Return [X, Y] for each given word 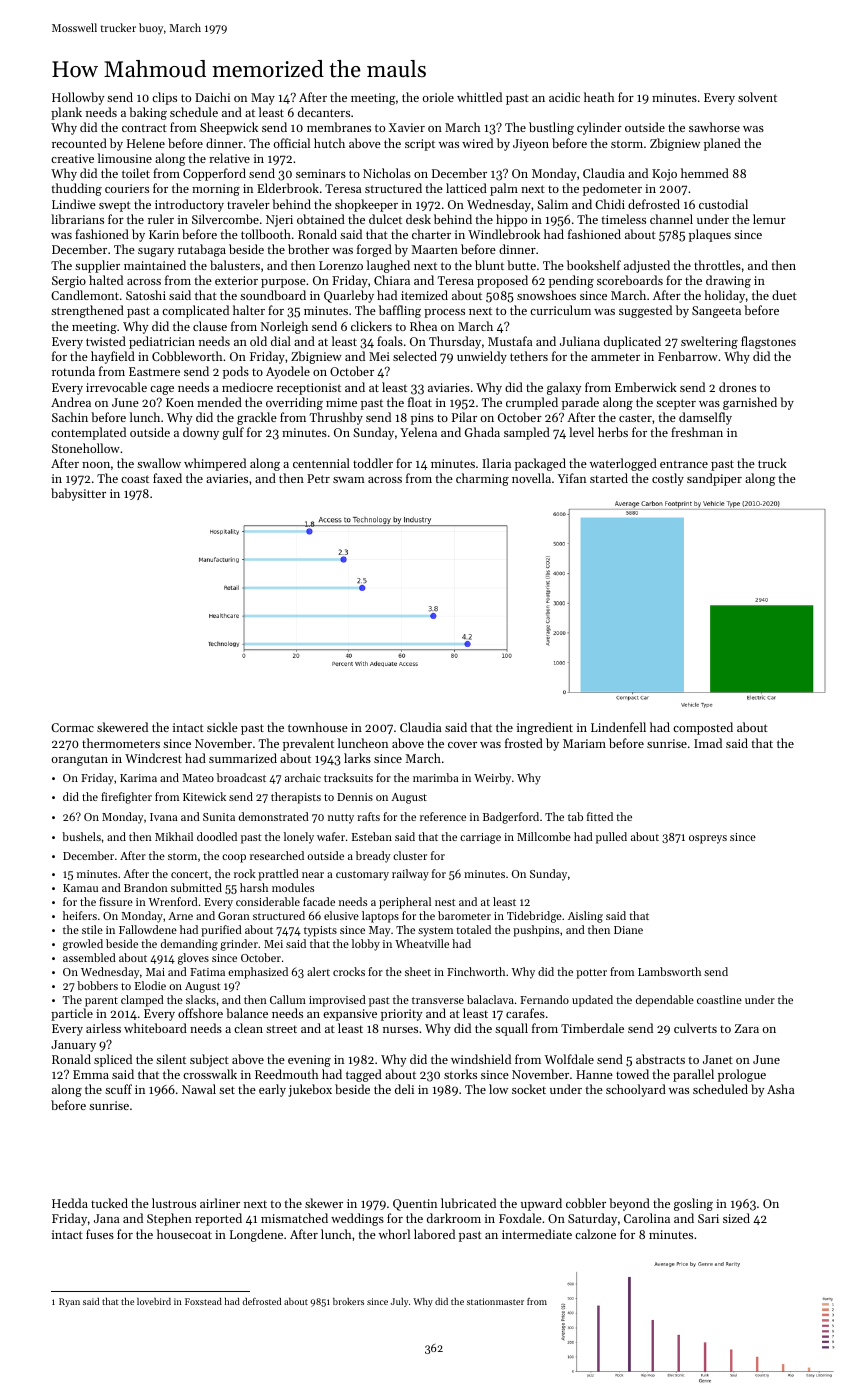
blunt [489, 265]
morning [216, 190]
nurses [400, 1030]
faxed [167, 478]
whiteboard [155, 1028]
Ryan [69, 1302]
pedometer [612, 189]
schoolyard [636, 1090]
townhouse [318, 727]
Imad [708, 743]
